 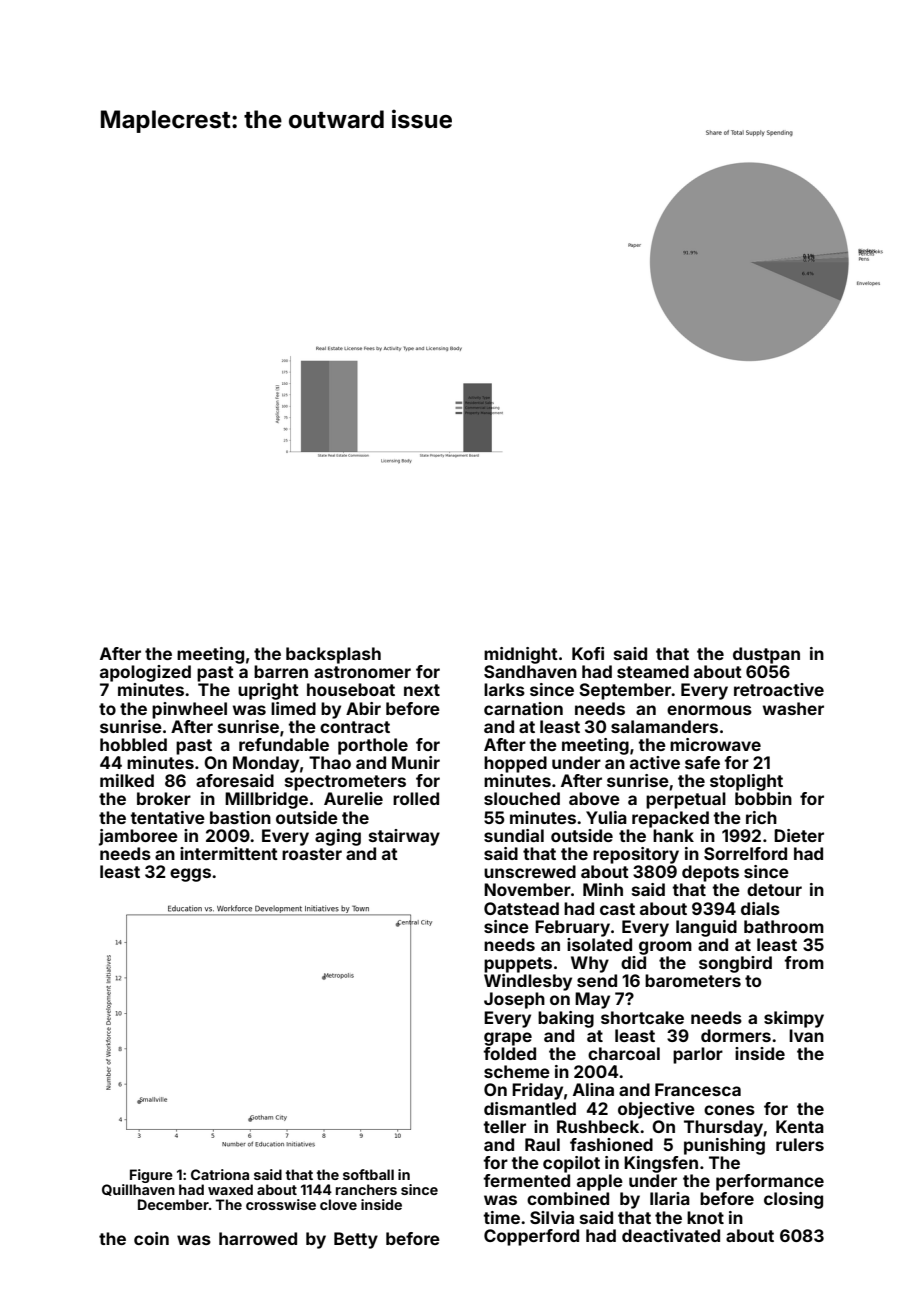 I want to click on Oatstead, so click(x=521, y=908).
